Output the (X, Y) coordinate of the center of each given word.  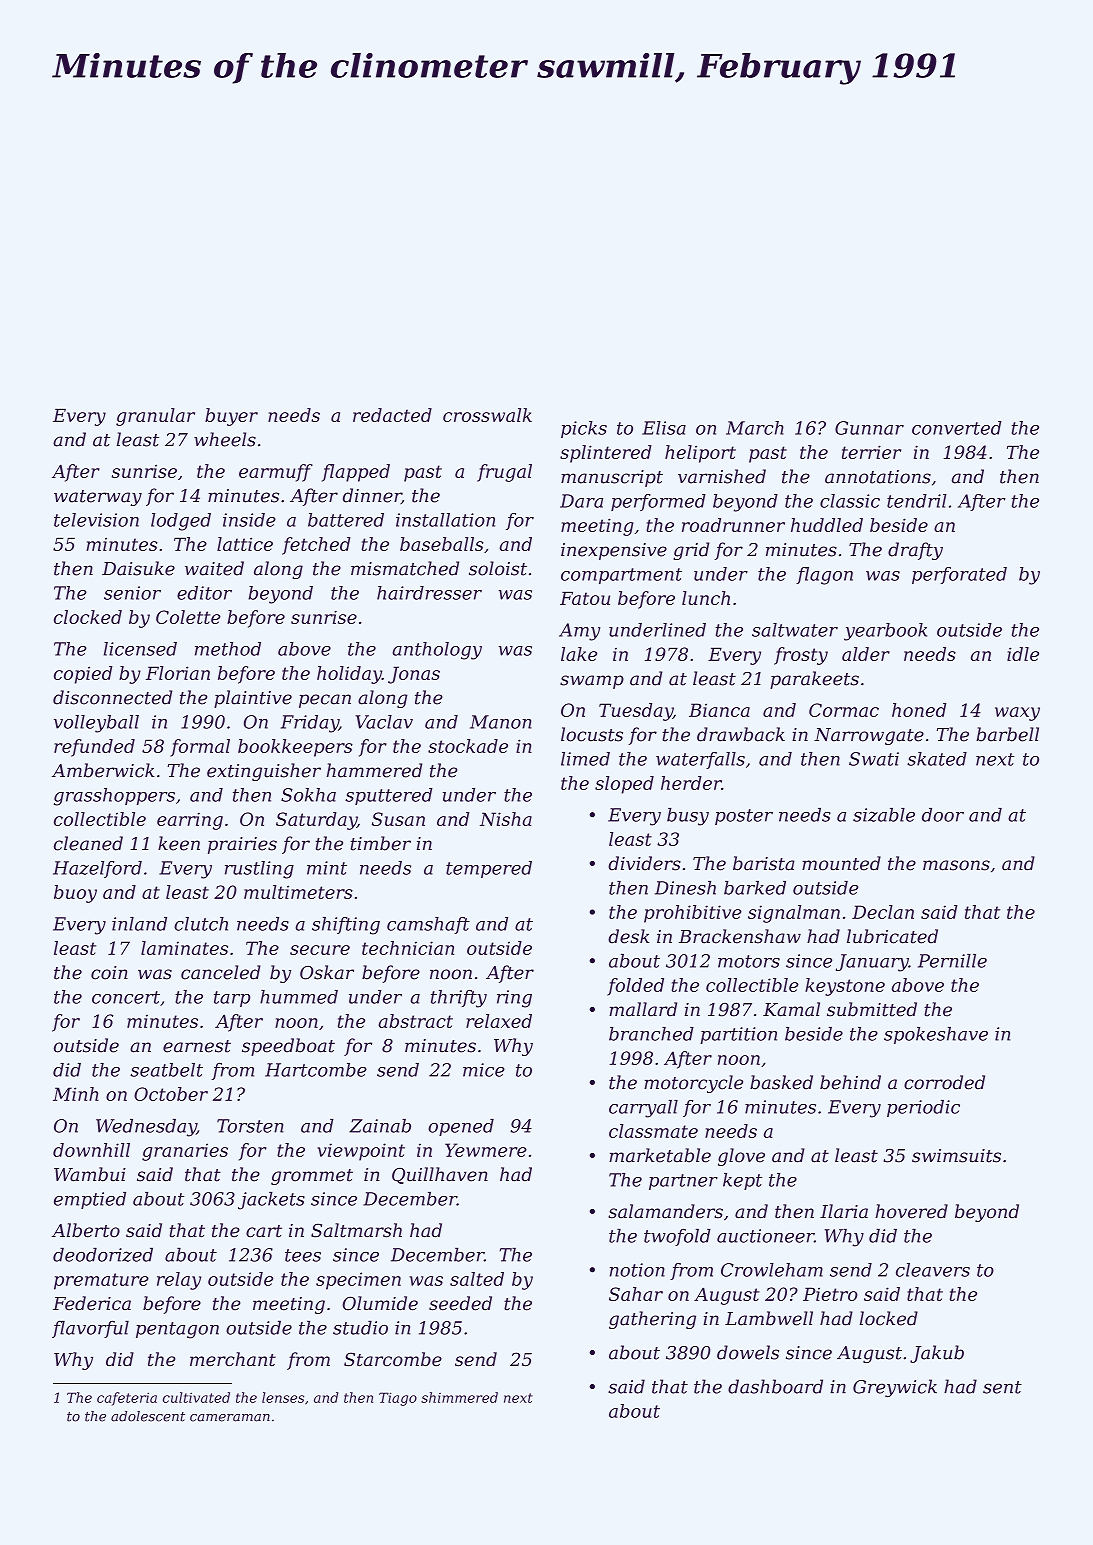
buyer (231, 417)
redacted (392, 415)
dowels (748, 1352)
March (755, 428)
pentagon (177, 1330)
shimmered (459, 1397)
